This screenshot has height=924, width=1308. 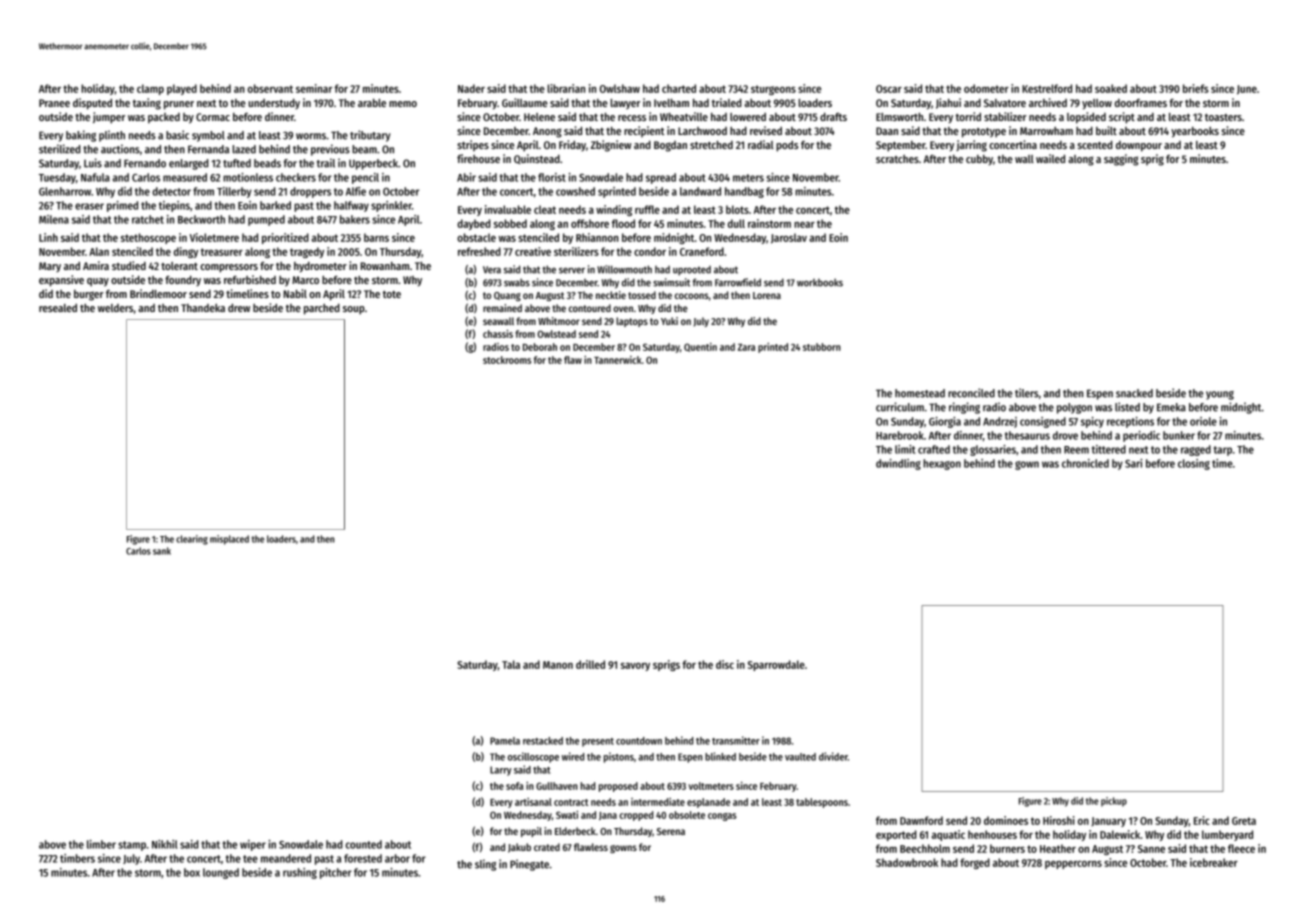 What do you see at coordinates (566, 88) in the screenshot?
I see `librarian` at bounding box center [566, 88].
